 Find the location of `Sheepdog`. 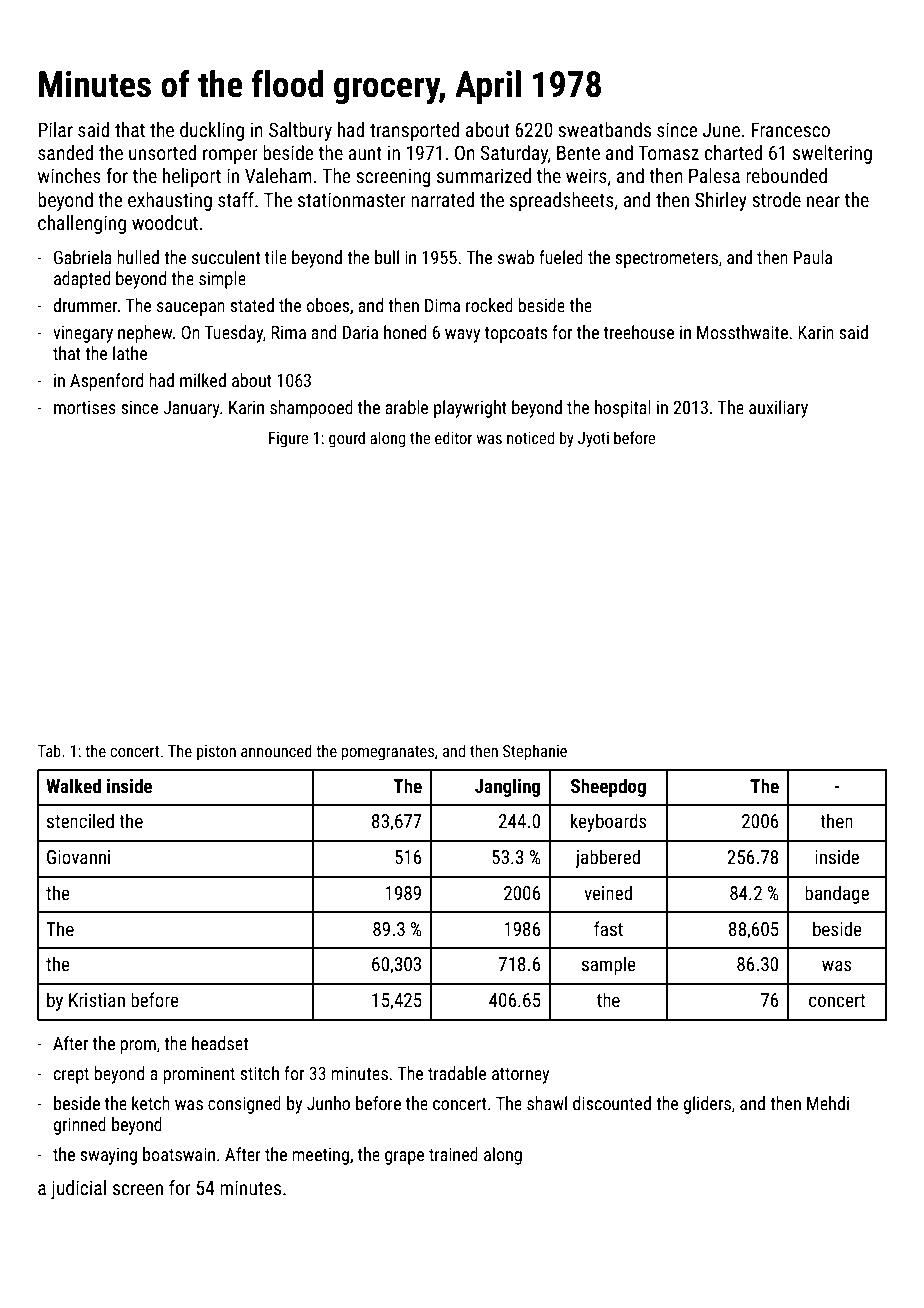

Sheepdog is located at coordinates (608, 787).
